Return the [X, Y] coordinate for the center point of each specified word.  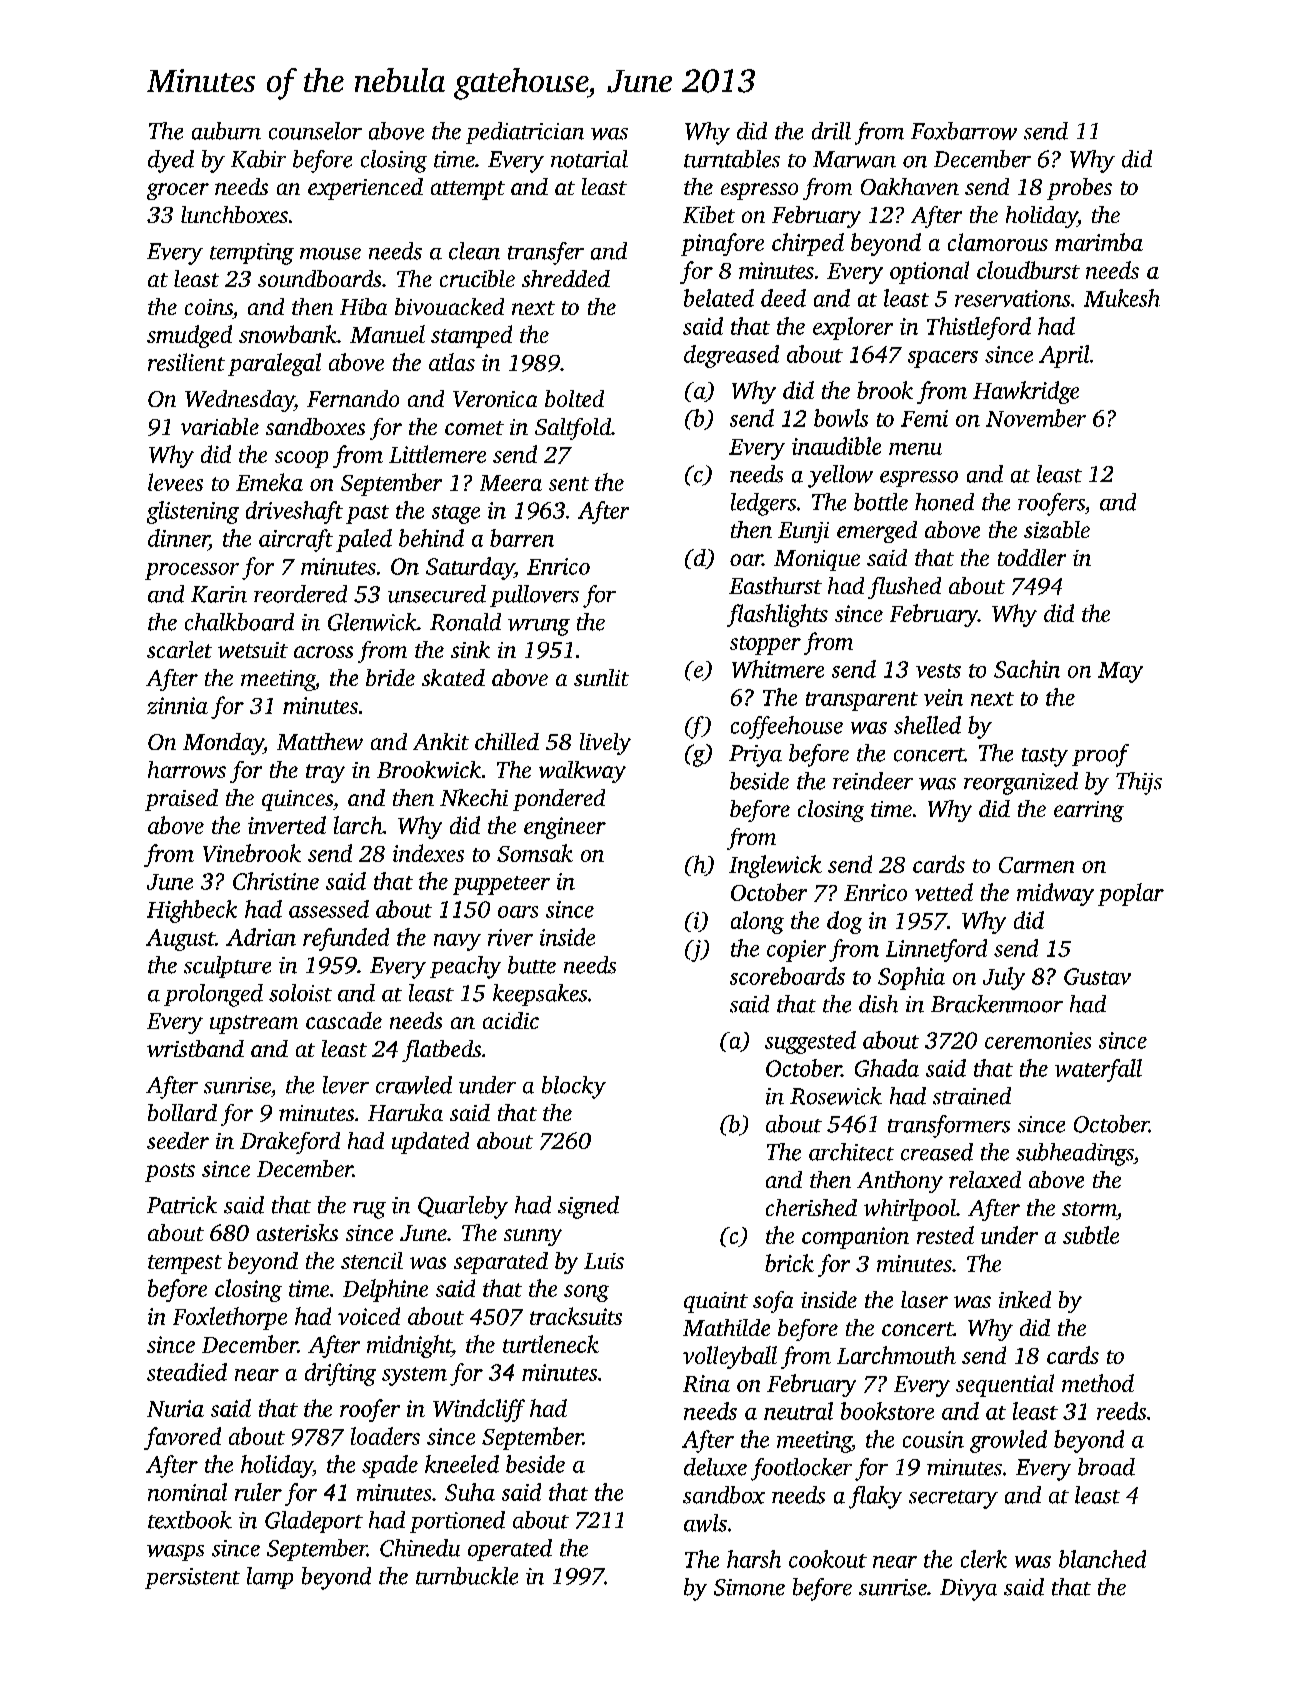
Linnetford [936, 950]
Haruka [405, 1112]
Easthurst [775, 585]
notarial [589, 159]
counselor [315, 131]
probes [1079, 189]
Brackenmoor [997, 1004]
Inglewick [775, 866]
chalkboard [239, 622]
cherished [811, 1207]
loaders [385, 1436]
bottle [881, 502]
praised [181, 800]
